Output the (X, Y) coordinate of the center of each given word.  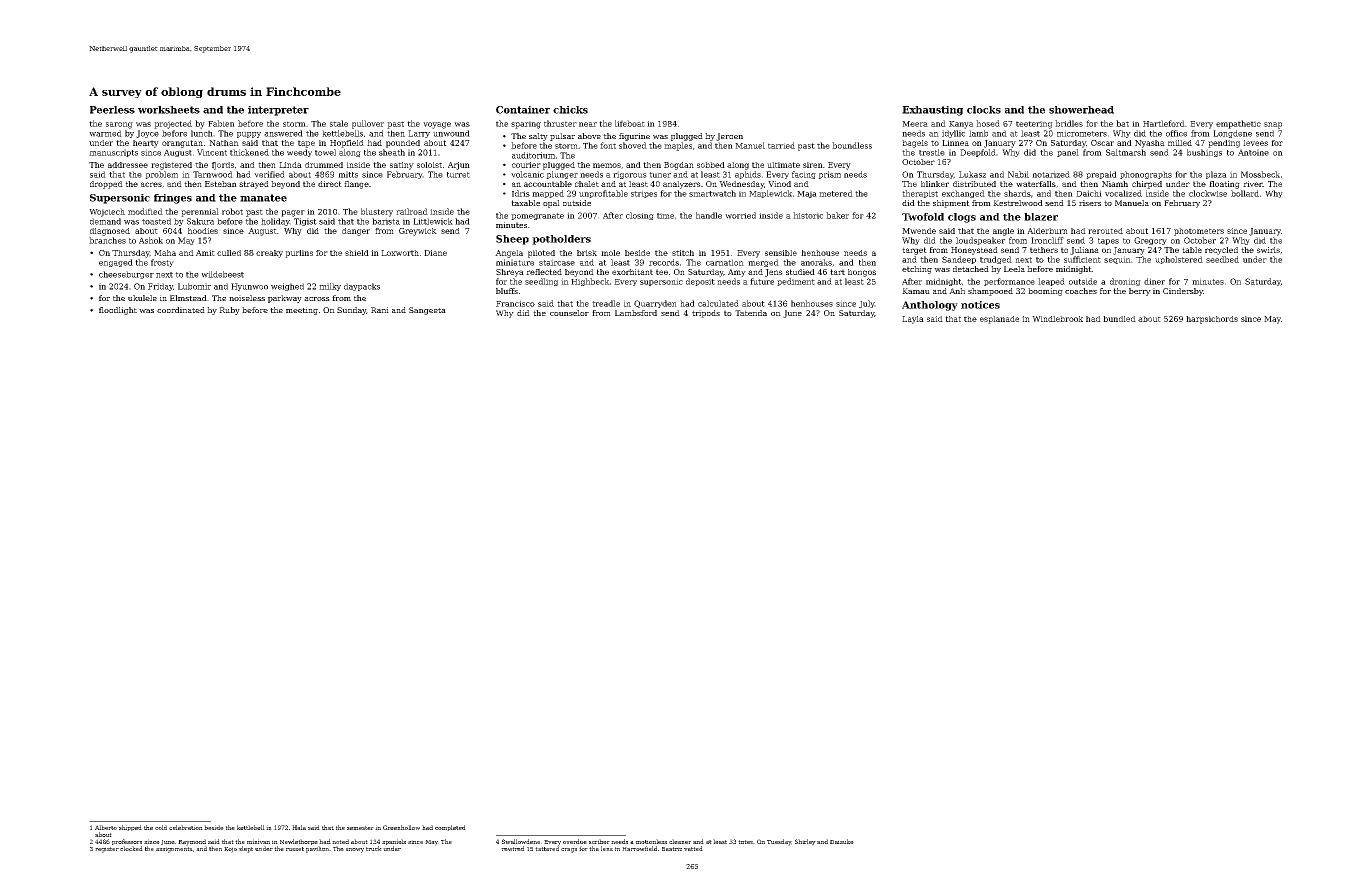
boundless (852, 145)
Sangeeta (427, 311)
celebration (186, 827)
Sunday (351, 311)
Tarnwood (213, 174)
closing (640, 216)
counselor (569, 313)
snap (1273, 125)
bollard (1245, 193)
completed (450, 828)
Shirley (805, 842)
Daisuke (842, 841)
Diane (435, 253)
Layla (913, 320)
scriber (599, 841)
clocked (131, 848)
